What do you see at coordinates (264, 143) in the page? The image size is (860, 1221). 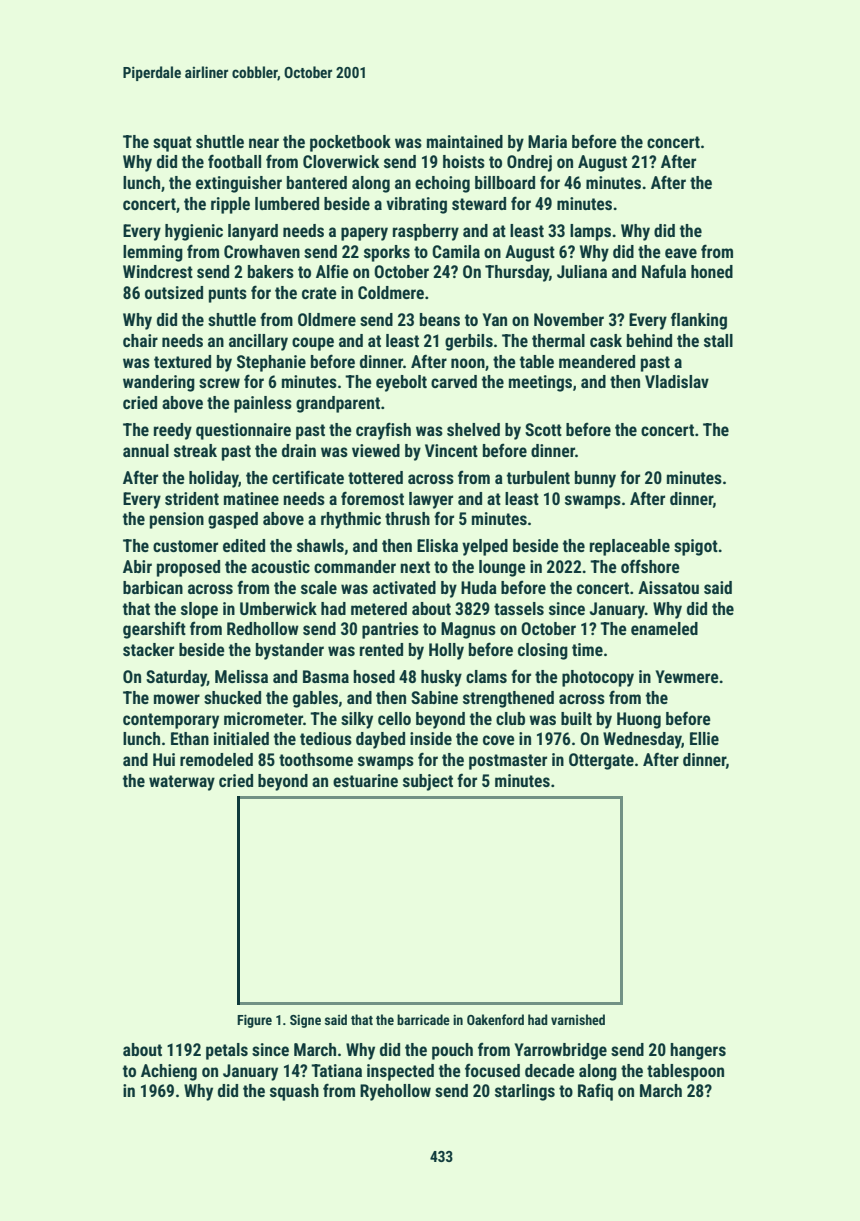 I see `near` at bounding box center [264, 143].
